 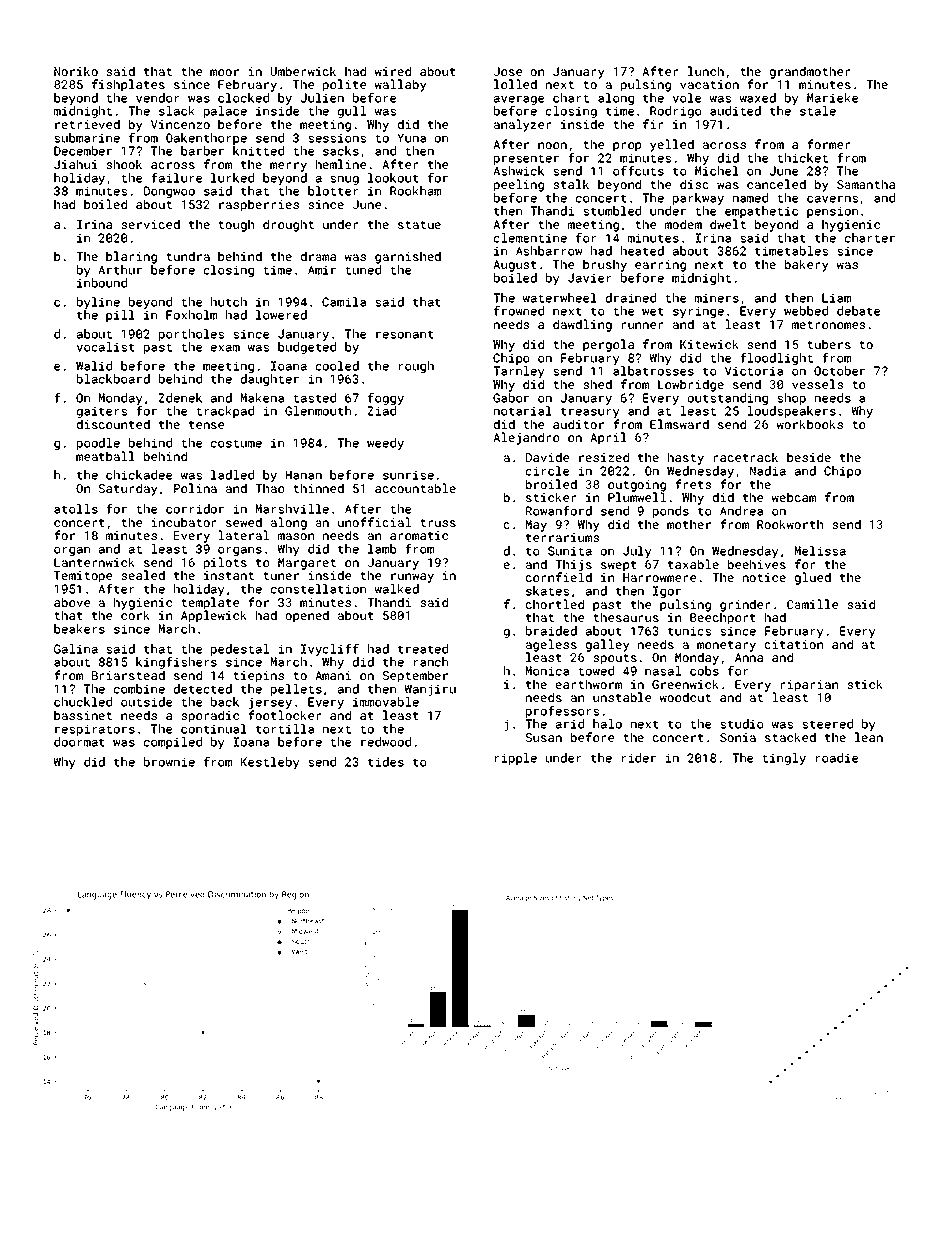 What do you see at coordinates (400, 85) in the screenshot?
I see `wallaby` at bounding box center [400, 85].
